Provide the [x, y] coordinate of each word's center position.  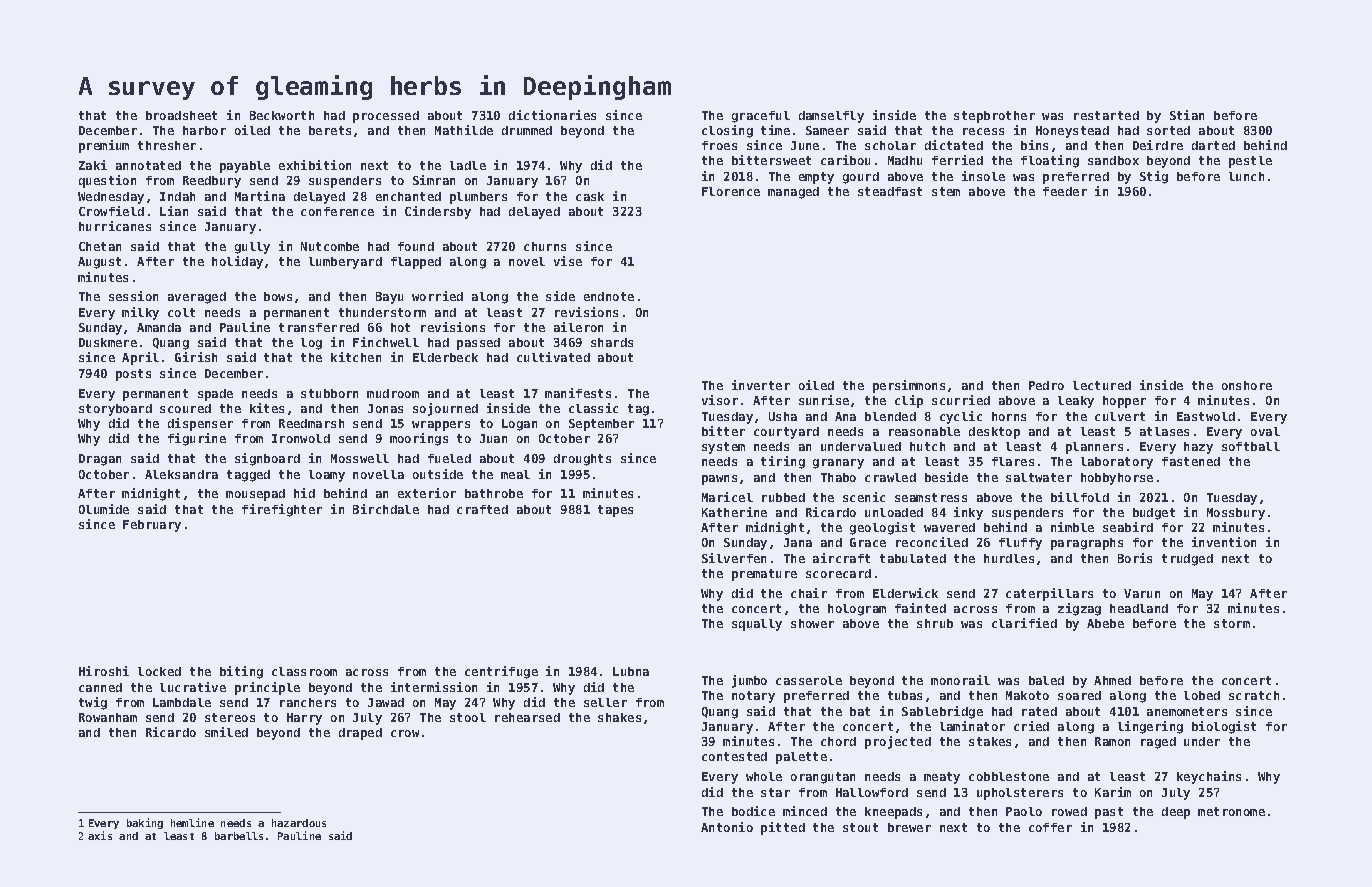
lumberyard [345, 263]
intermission [434, 687]
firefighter [282, 510]
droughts [582, 460]
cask [590, 196]
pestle [1250, 162]
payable [245, 167]
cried [1031, 726]
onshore [1247, 385]
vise [568, 261]
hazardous [299, 823]
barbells [239, 836]
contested [734, 756]
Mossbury [1236, 514]
